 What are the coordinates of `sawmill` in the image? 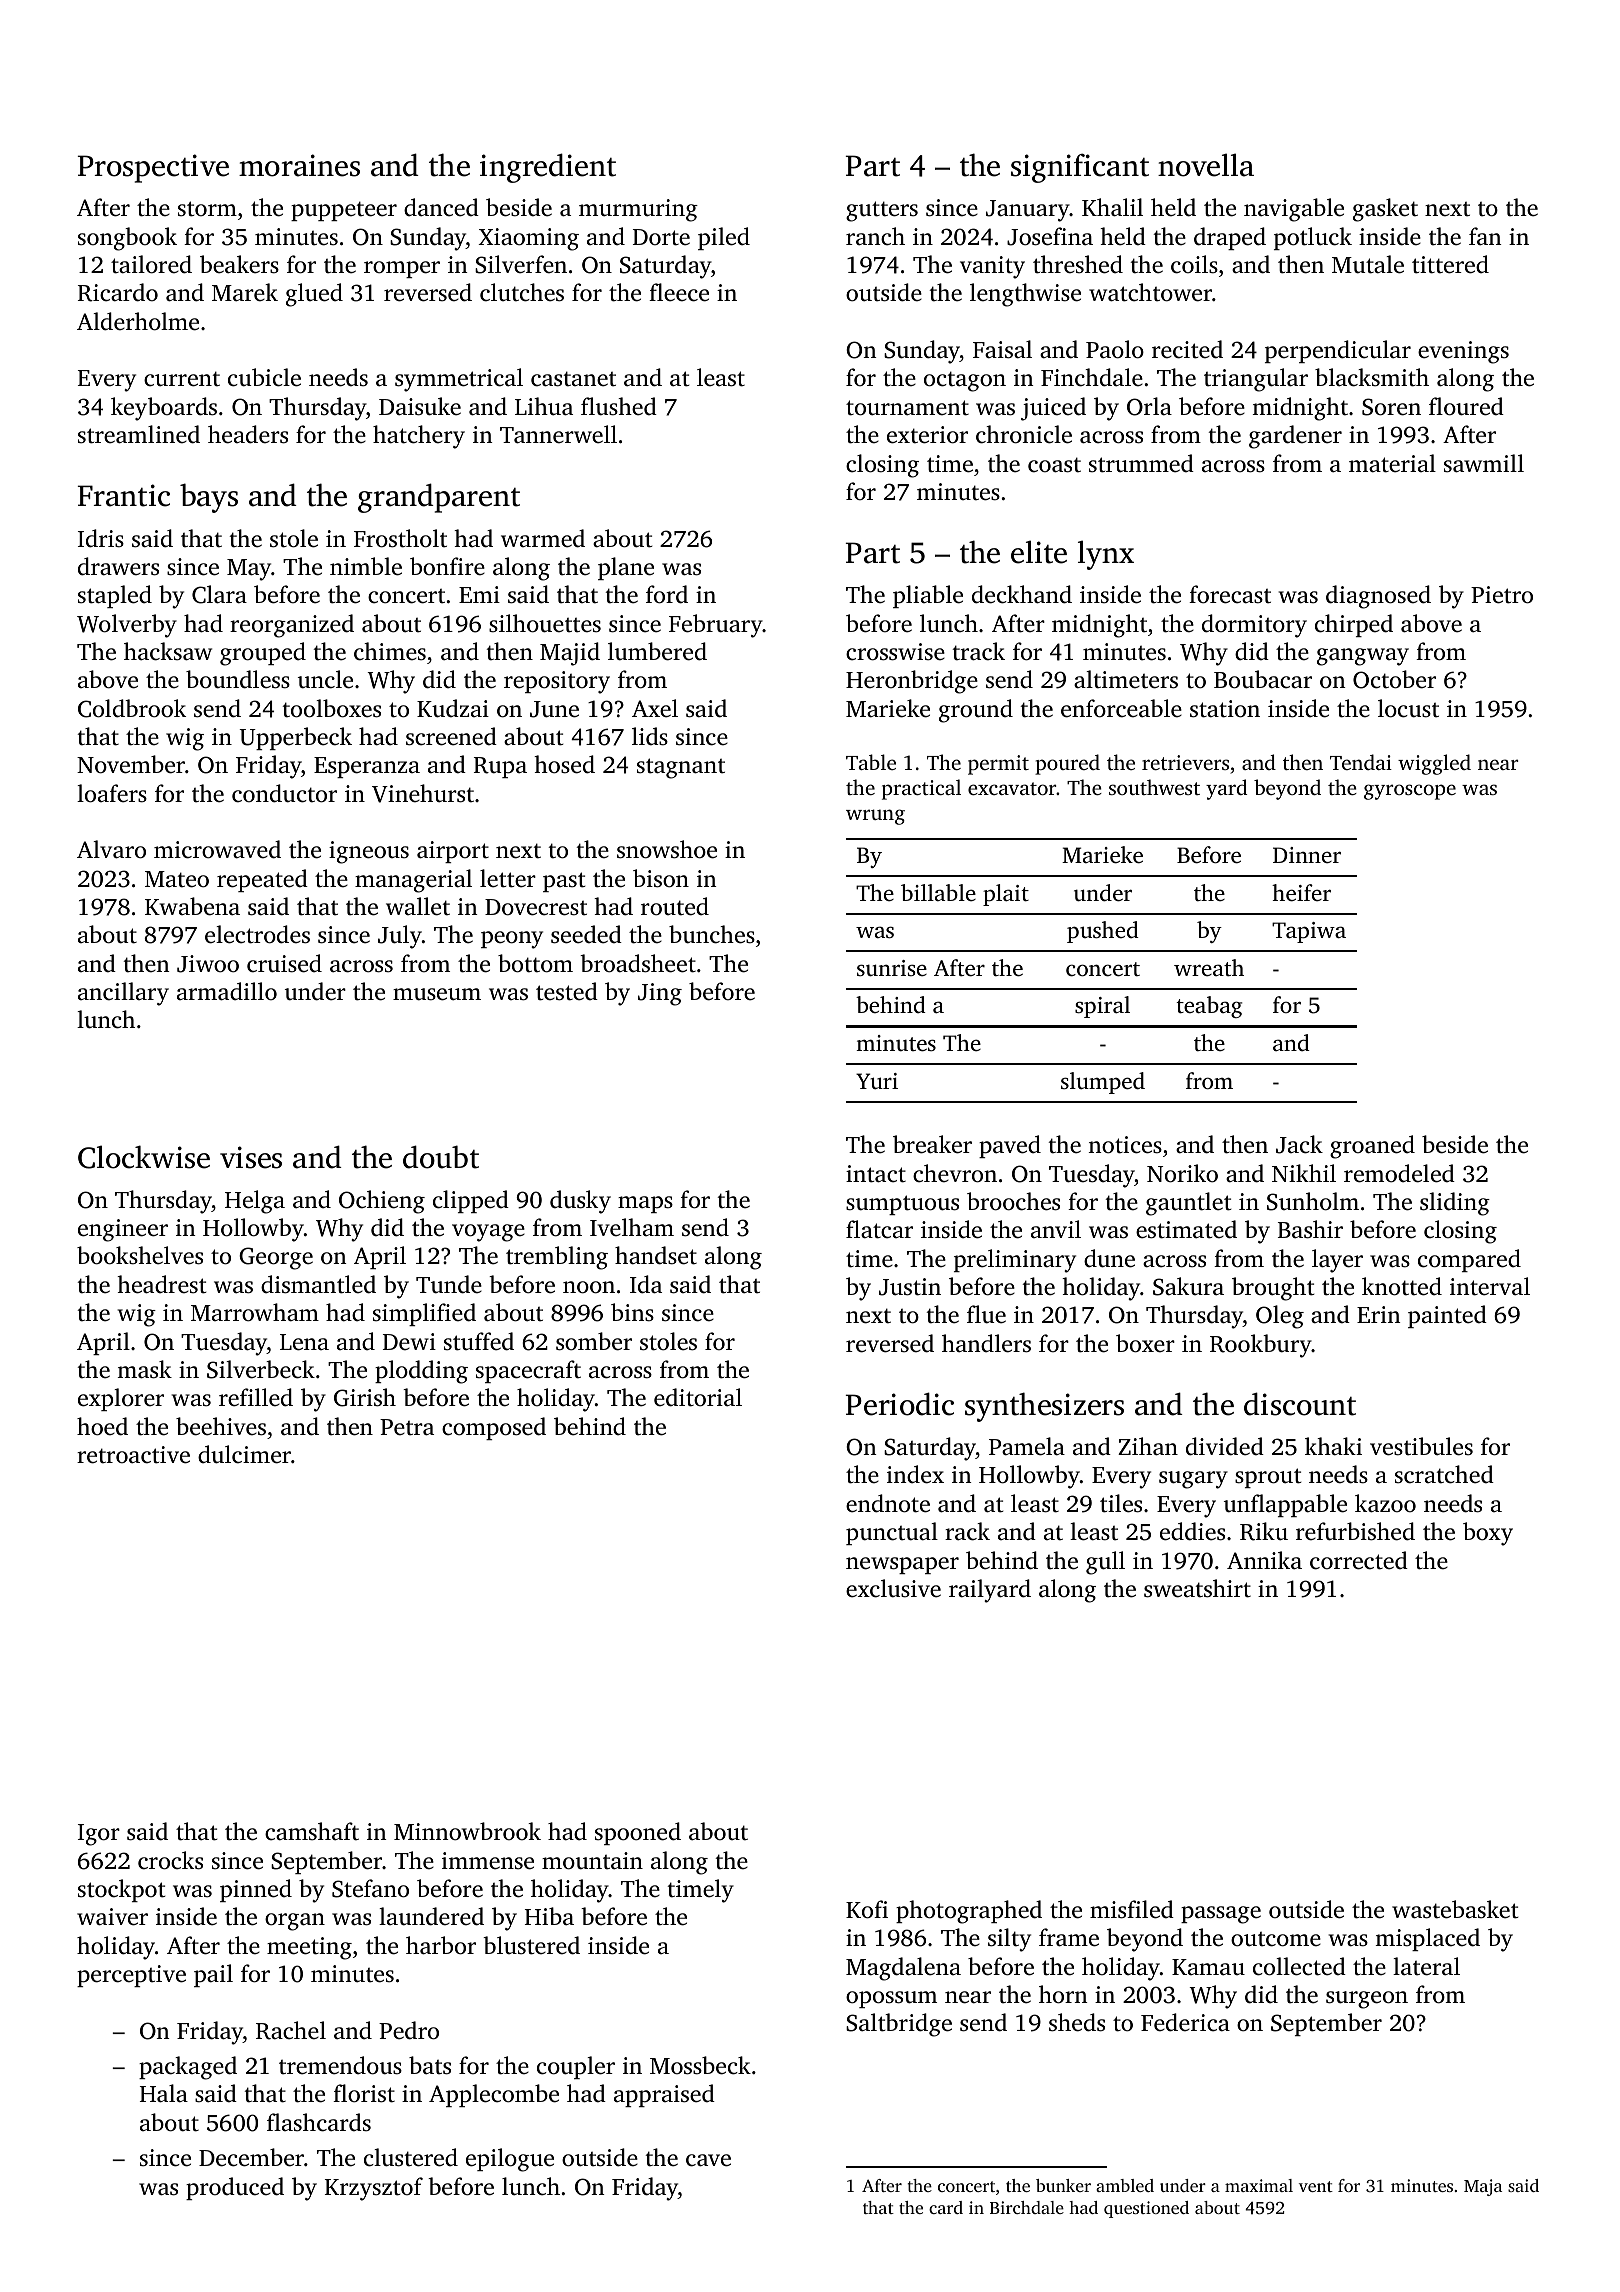 It's located at (1484, 463).
